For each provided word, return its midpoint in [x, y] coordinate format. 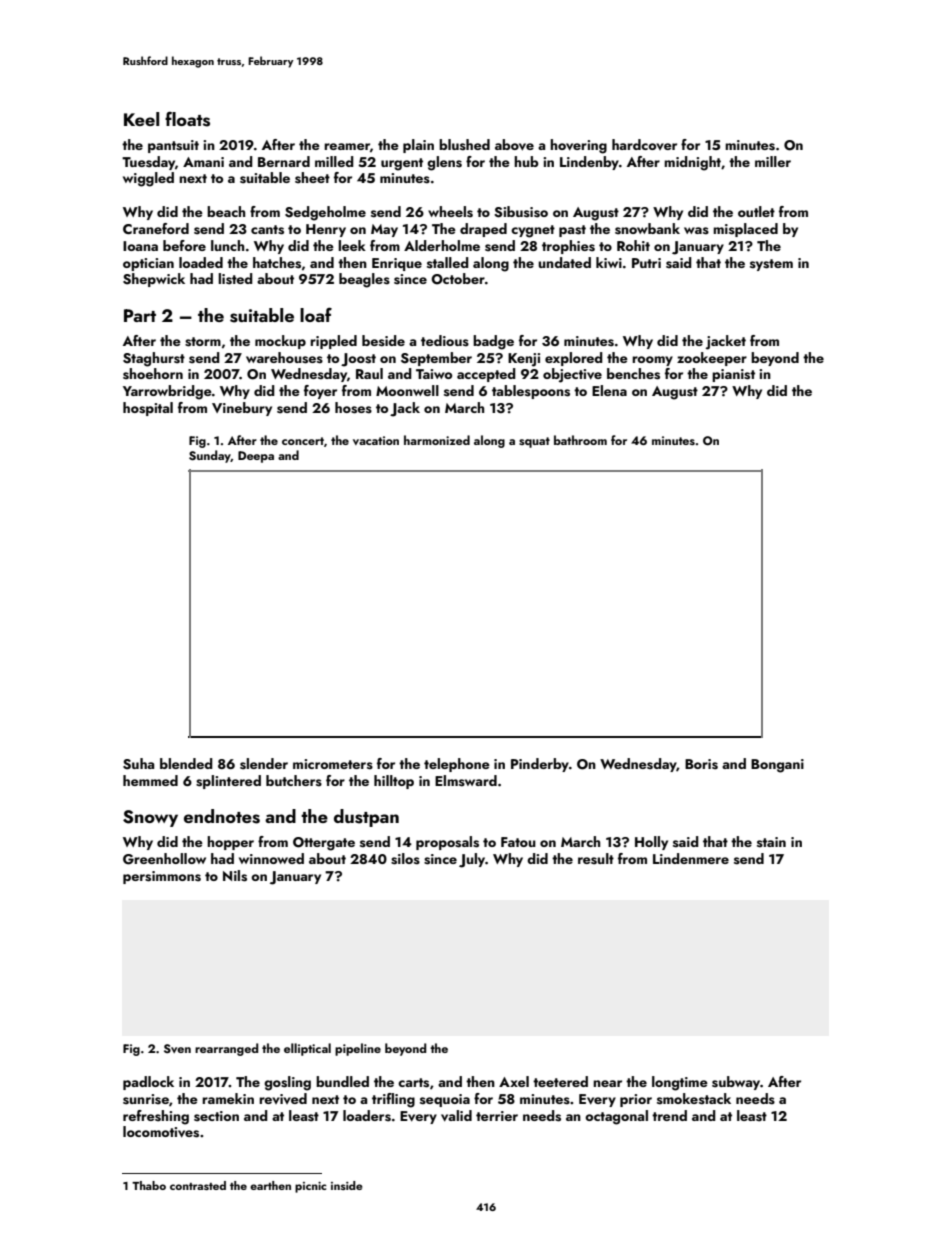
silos [405, 859]
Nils [235, 876]
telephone [457, 765]
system [771, 265]
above [514, 145]
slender [264, 764]
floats [187, 119]
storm [203, 342]
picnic [311, 1187]
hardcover [644, 144]
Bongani [777, 766]
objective [572, 375]
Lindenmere [691, 858]
